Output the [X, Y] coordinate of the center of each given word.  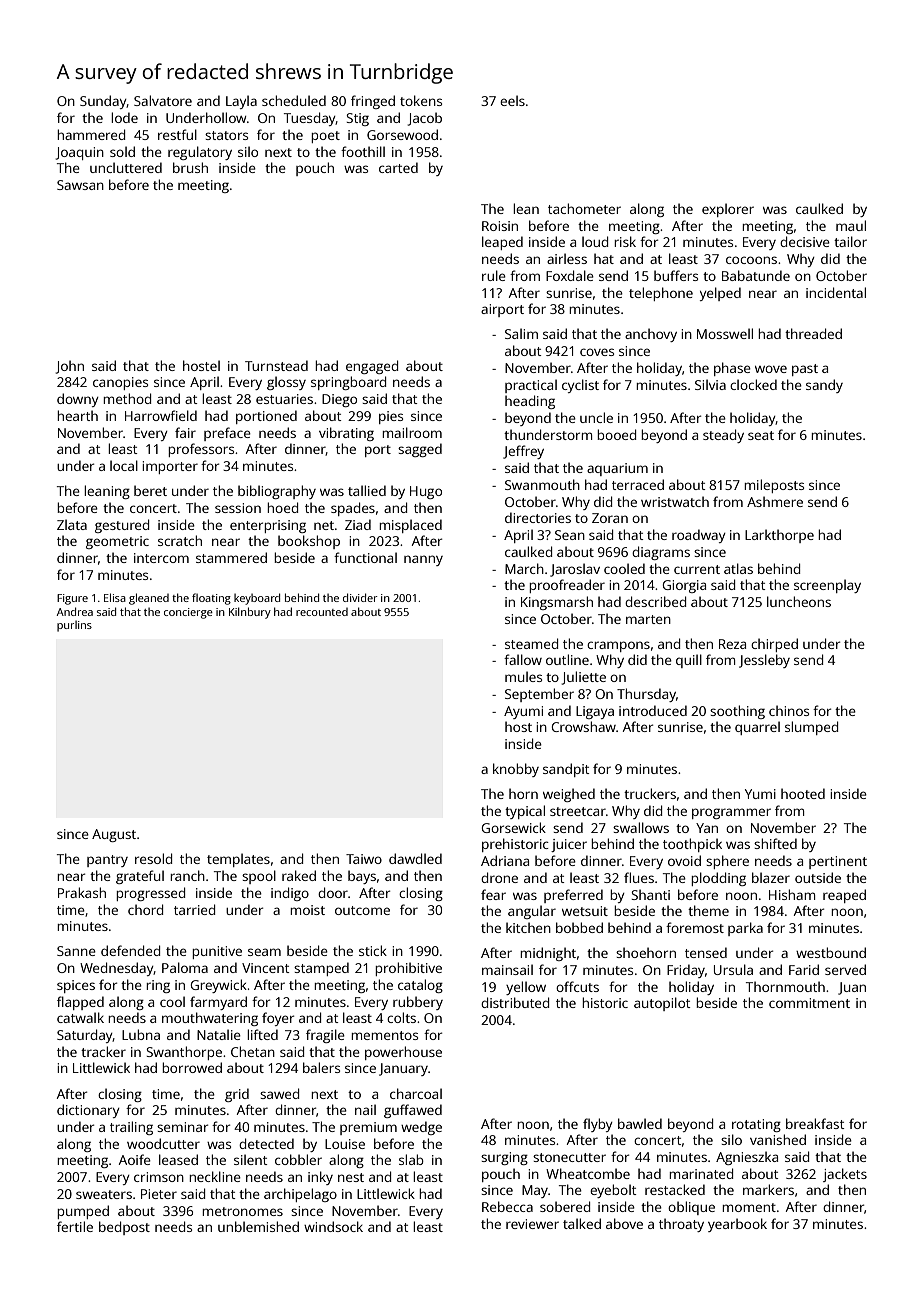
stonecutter [569, 1157]
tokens [421, 100]
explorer [728, 210]
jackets [845, 1175]
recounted [322, 612]
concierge [188, 613]
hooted [803, 793]
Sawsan [80, 185]
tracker [103, 1051]
